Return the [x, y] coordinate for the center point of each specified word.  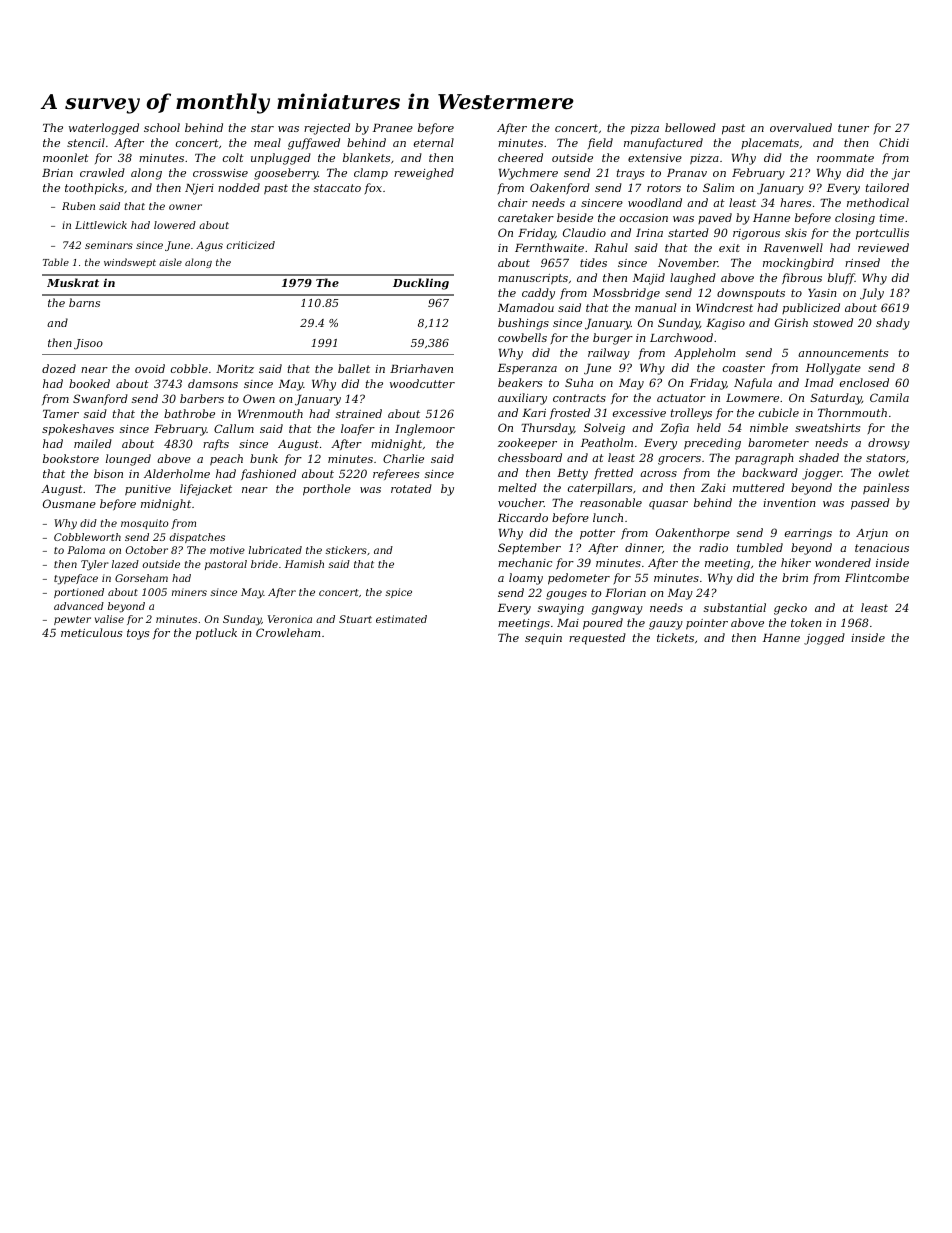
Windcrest [724, 307]
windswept [130, 263]
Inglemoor [425, 430]
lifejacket [206, 490]
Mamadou [526, 307]
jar [901, 174]
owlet [894, 472]
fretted [613, 473]
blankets [366, 157]
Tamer [61, 414]
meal [267, 142]
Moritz [235, 369]
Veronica [290, 619]
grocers [679, 460]
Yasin [822, 293]
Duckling [421, 284]
